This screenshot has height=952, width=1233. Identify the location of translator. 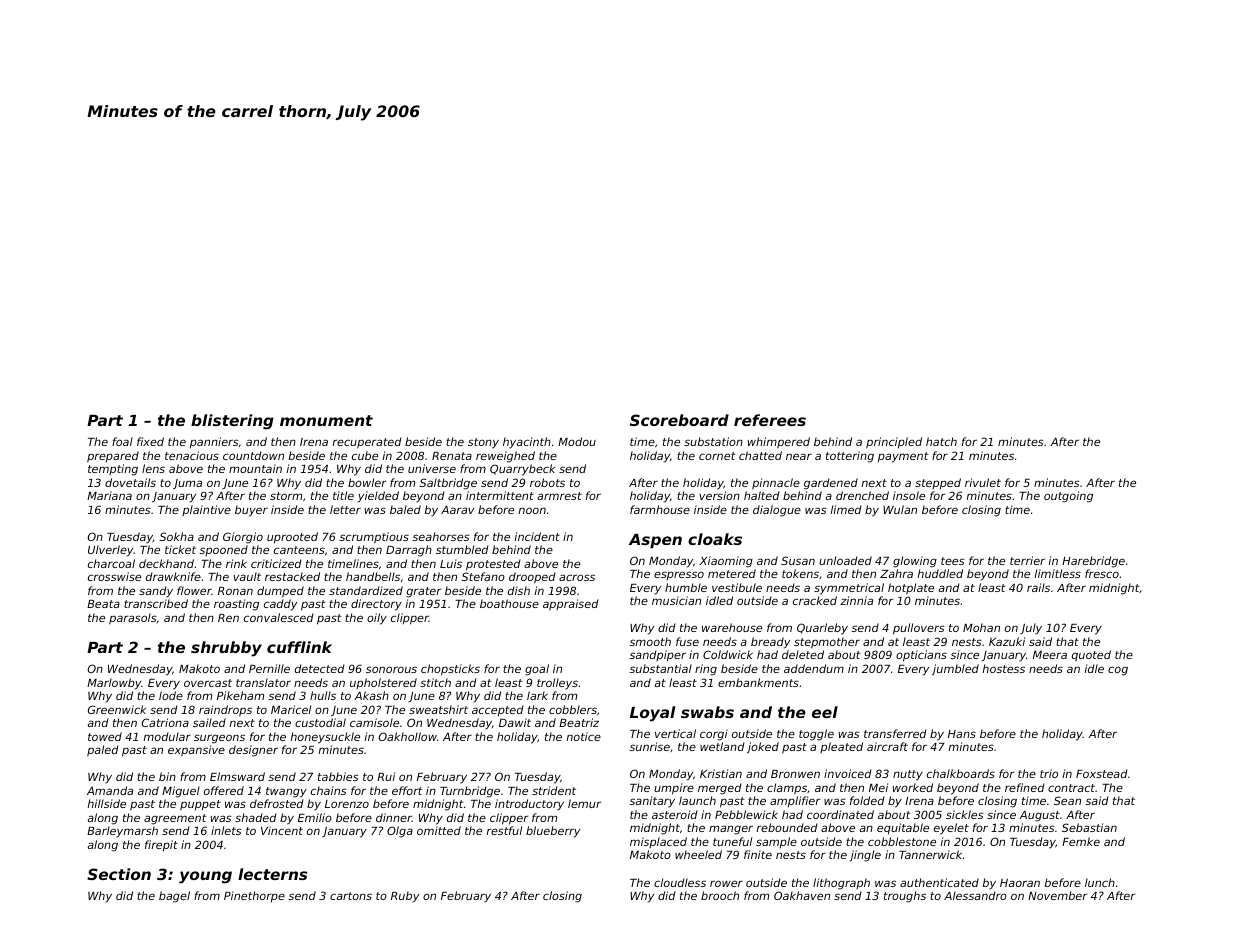
(263, 682).
